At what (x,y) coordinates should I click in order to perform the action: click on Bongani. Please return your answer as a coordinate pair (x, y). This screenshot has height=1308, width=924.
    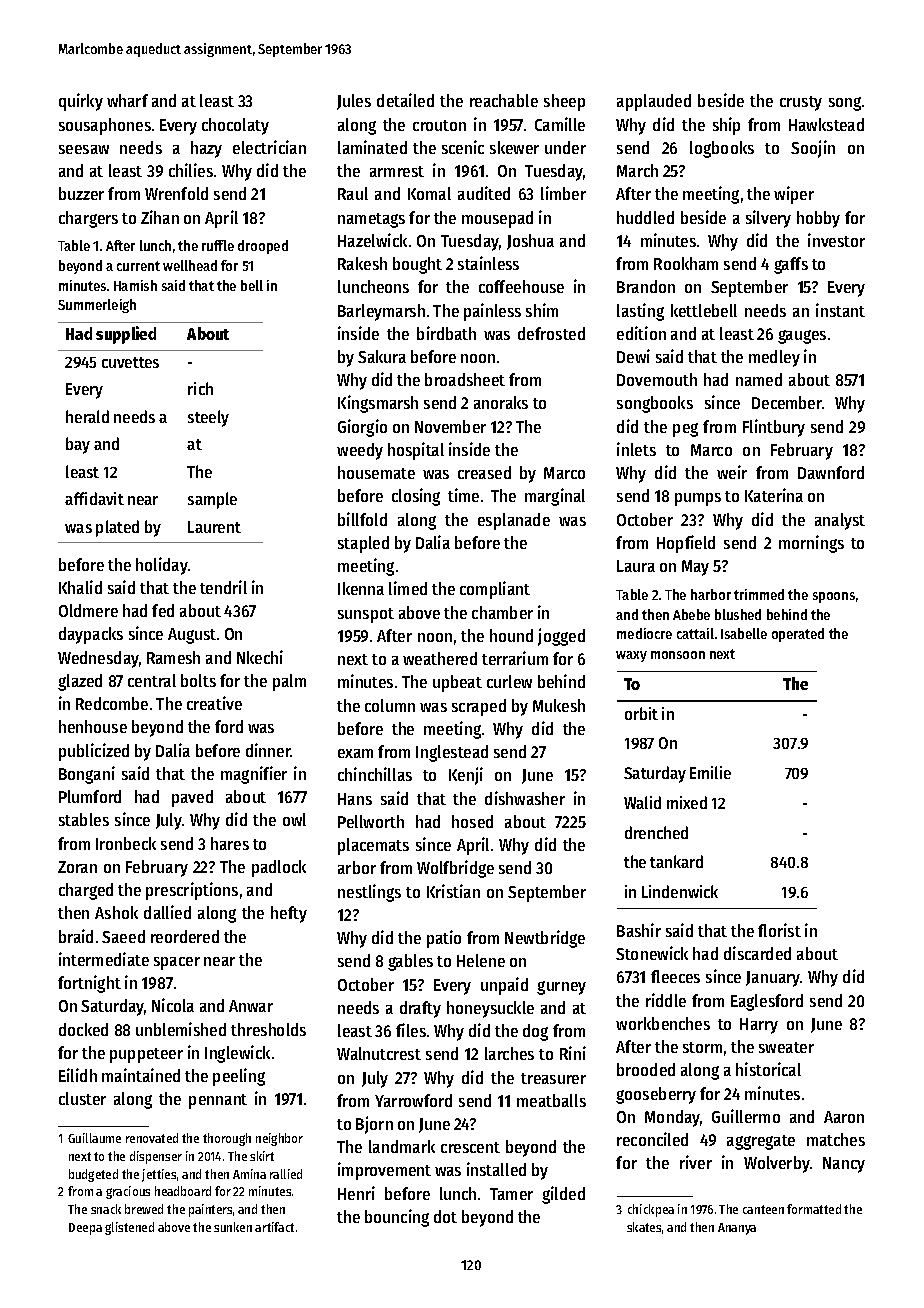
    Looking at the image, I should click on (87, 775).
